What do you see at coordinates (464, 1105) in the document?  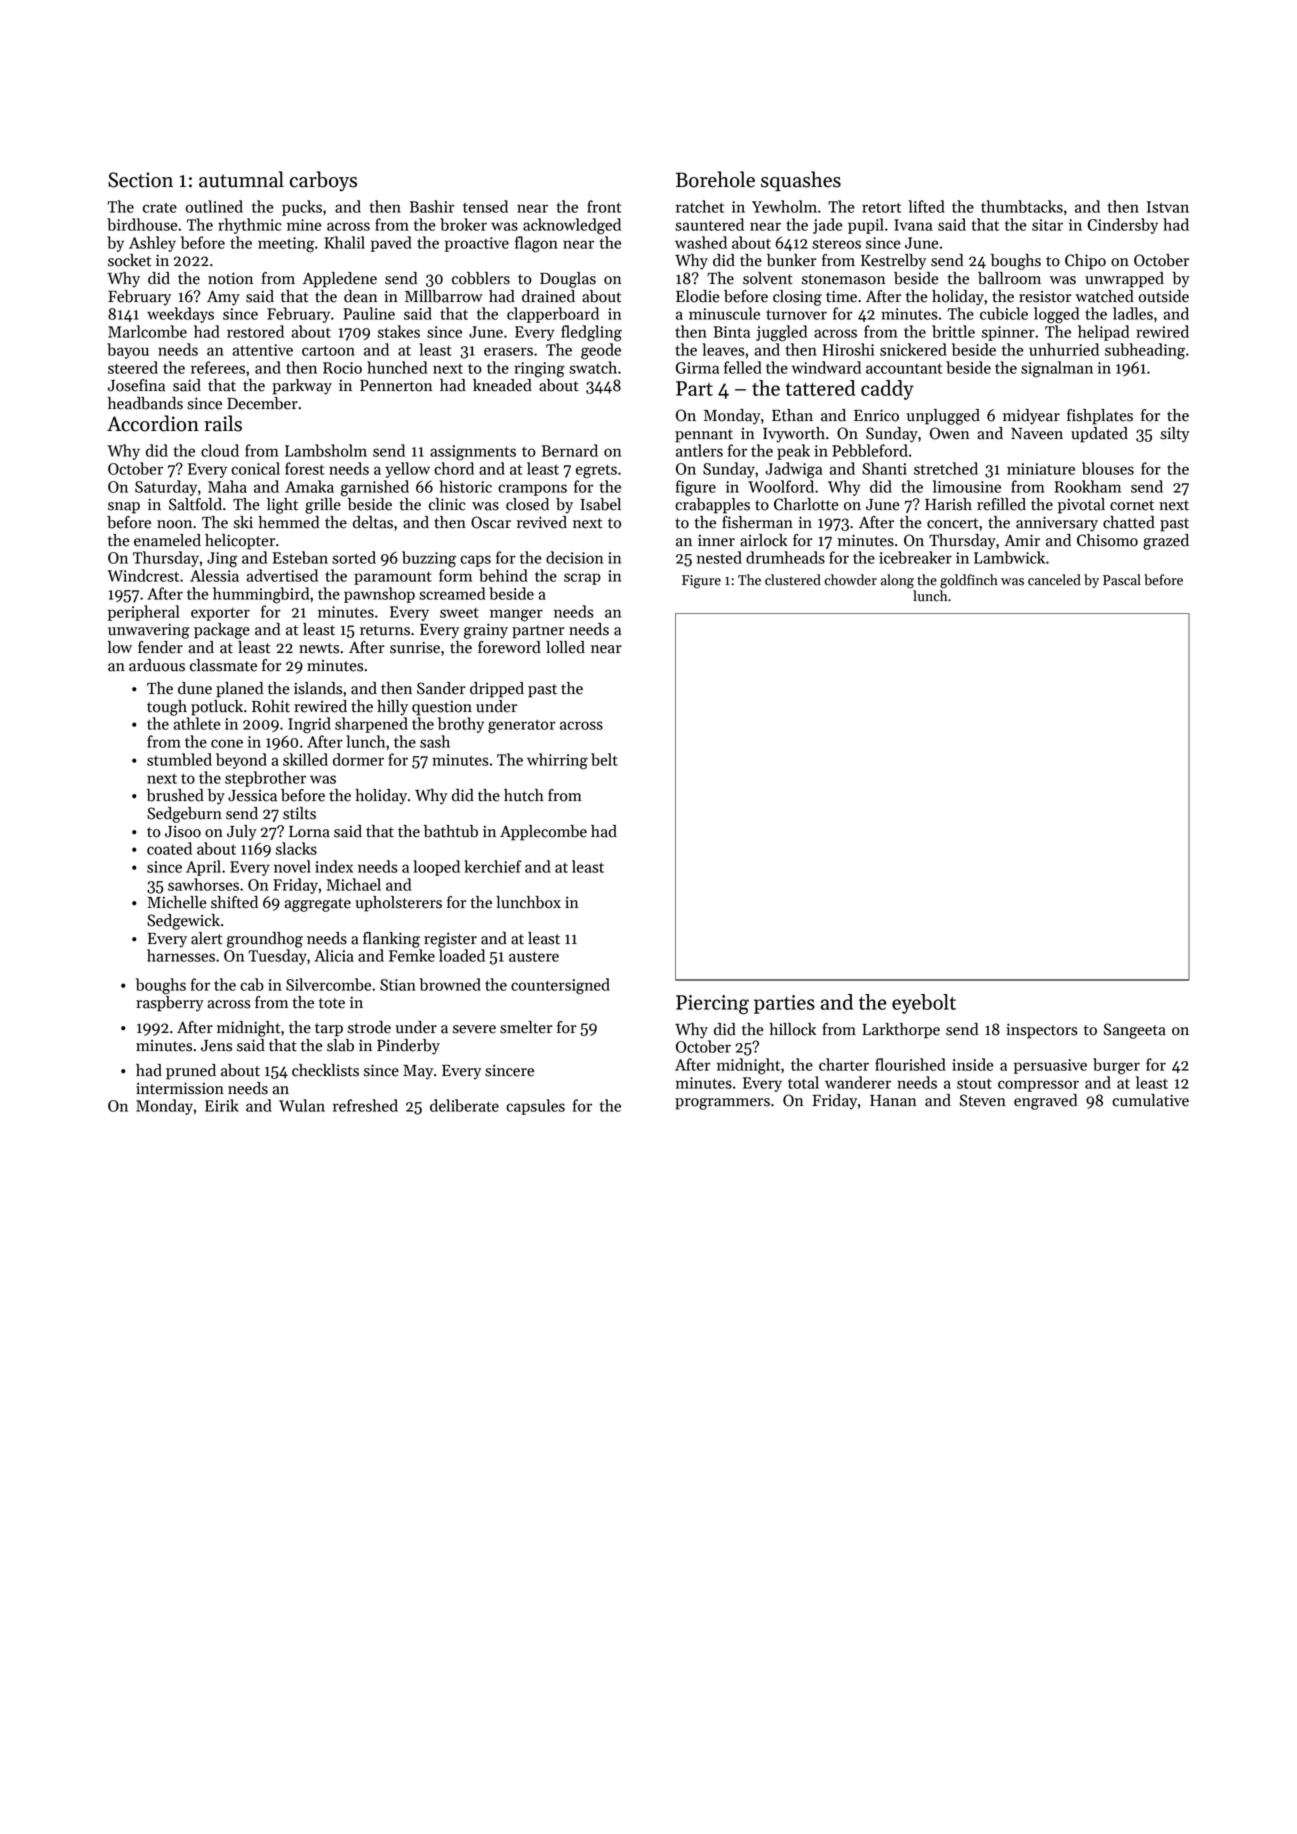 I see `deliberate` at bounding box center [464, 1105].
